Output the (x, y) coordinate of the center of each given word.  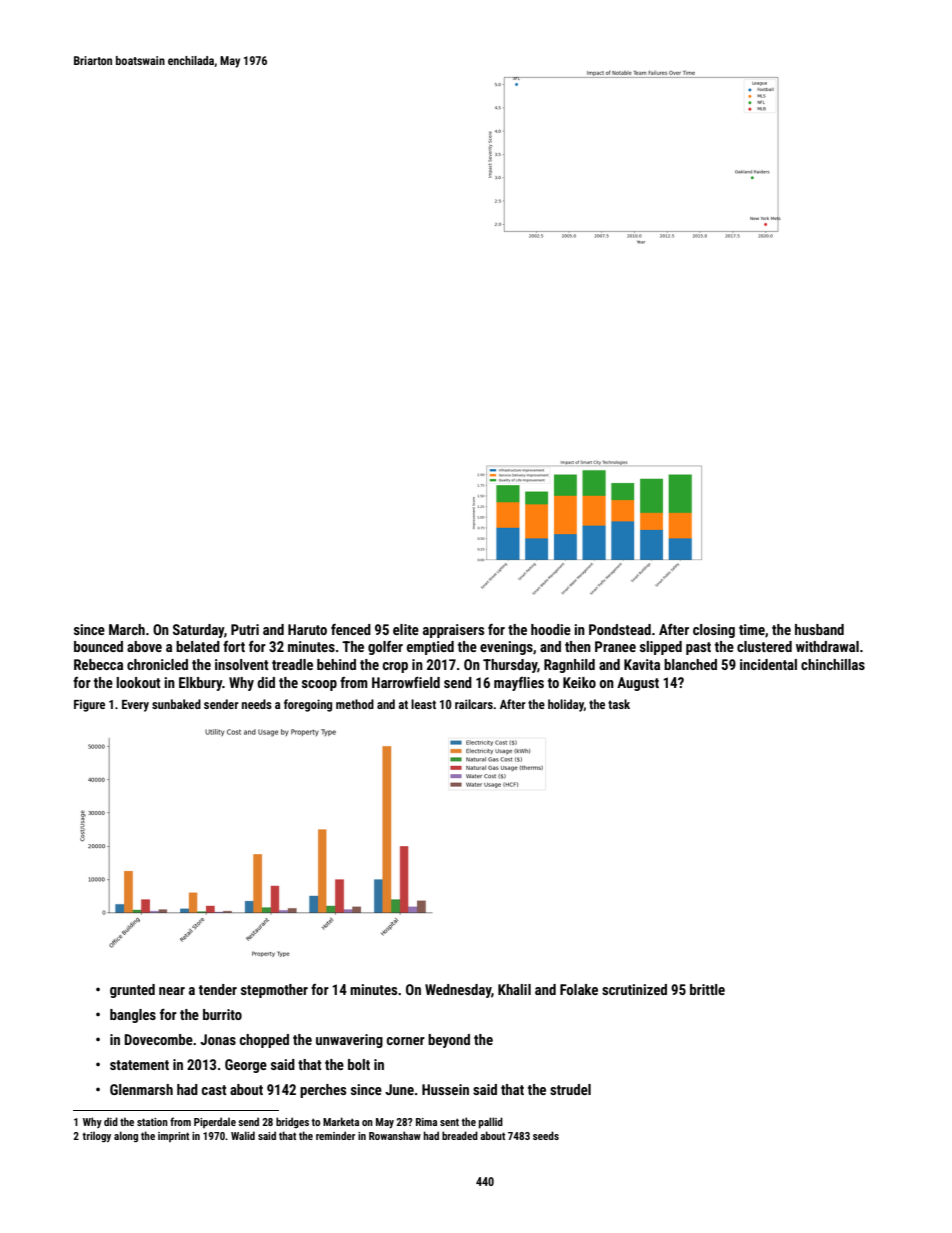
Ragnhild (569, 666)
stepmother (274, 991)
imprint (173, 1137)
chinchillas (833, 664)
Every (135, 706)
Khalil (514, 989)
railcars (474, 704)
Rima (426, 1122)
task (619, 704)
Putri (245, 629)
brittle (707, 989)
